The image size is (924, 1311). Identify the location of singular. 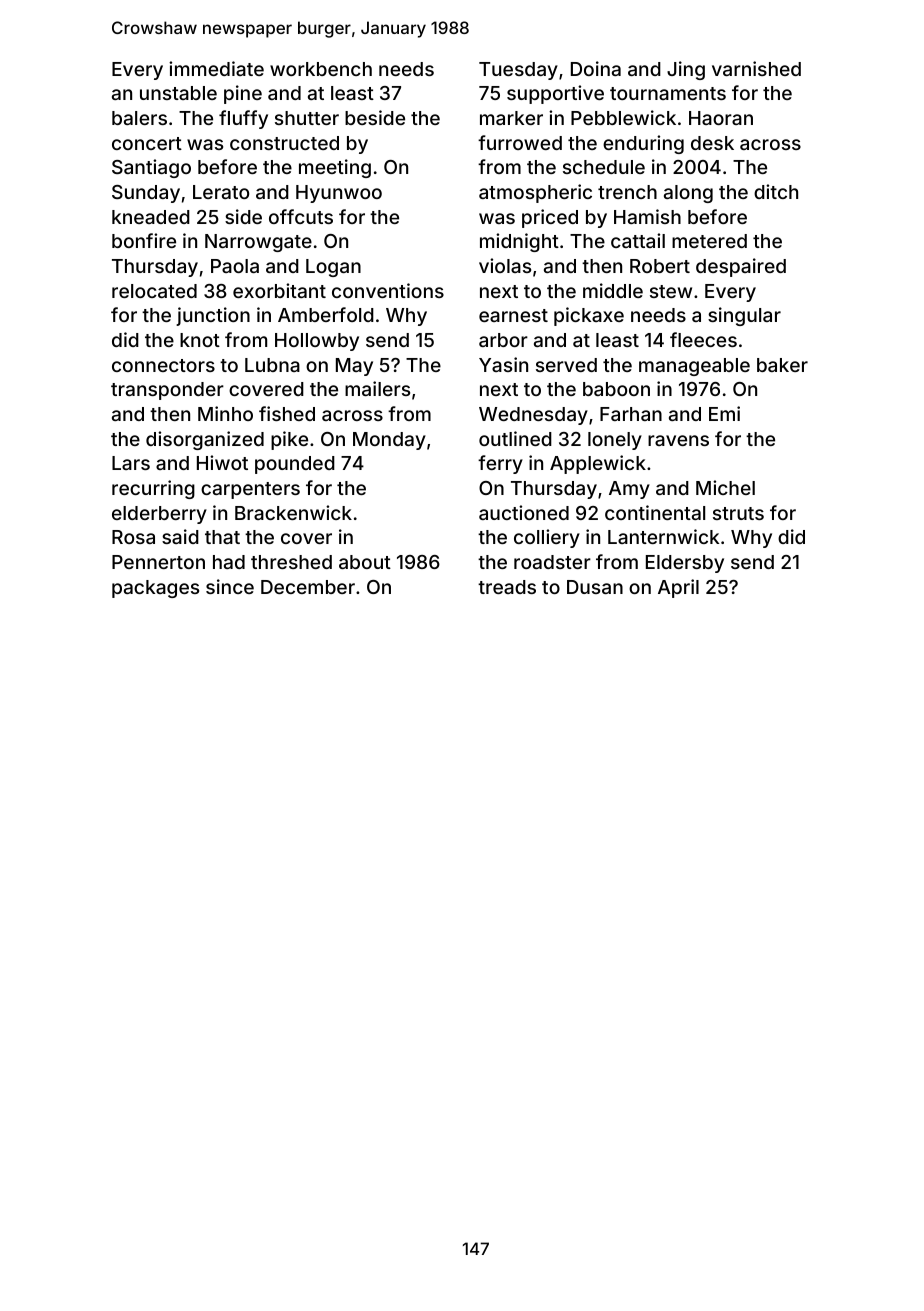
(744, 316).
